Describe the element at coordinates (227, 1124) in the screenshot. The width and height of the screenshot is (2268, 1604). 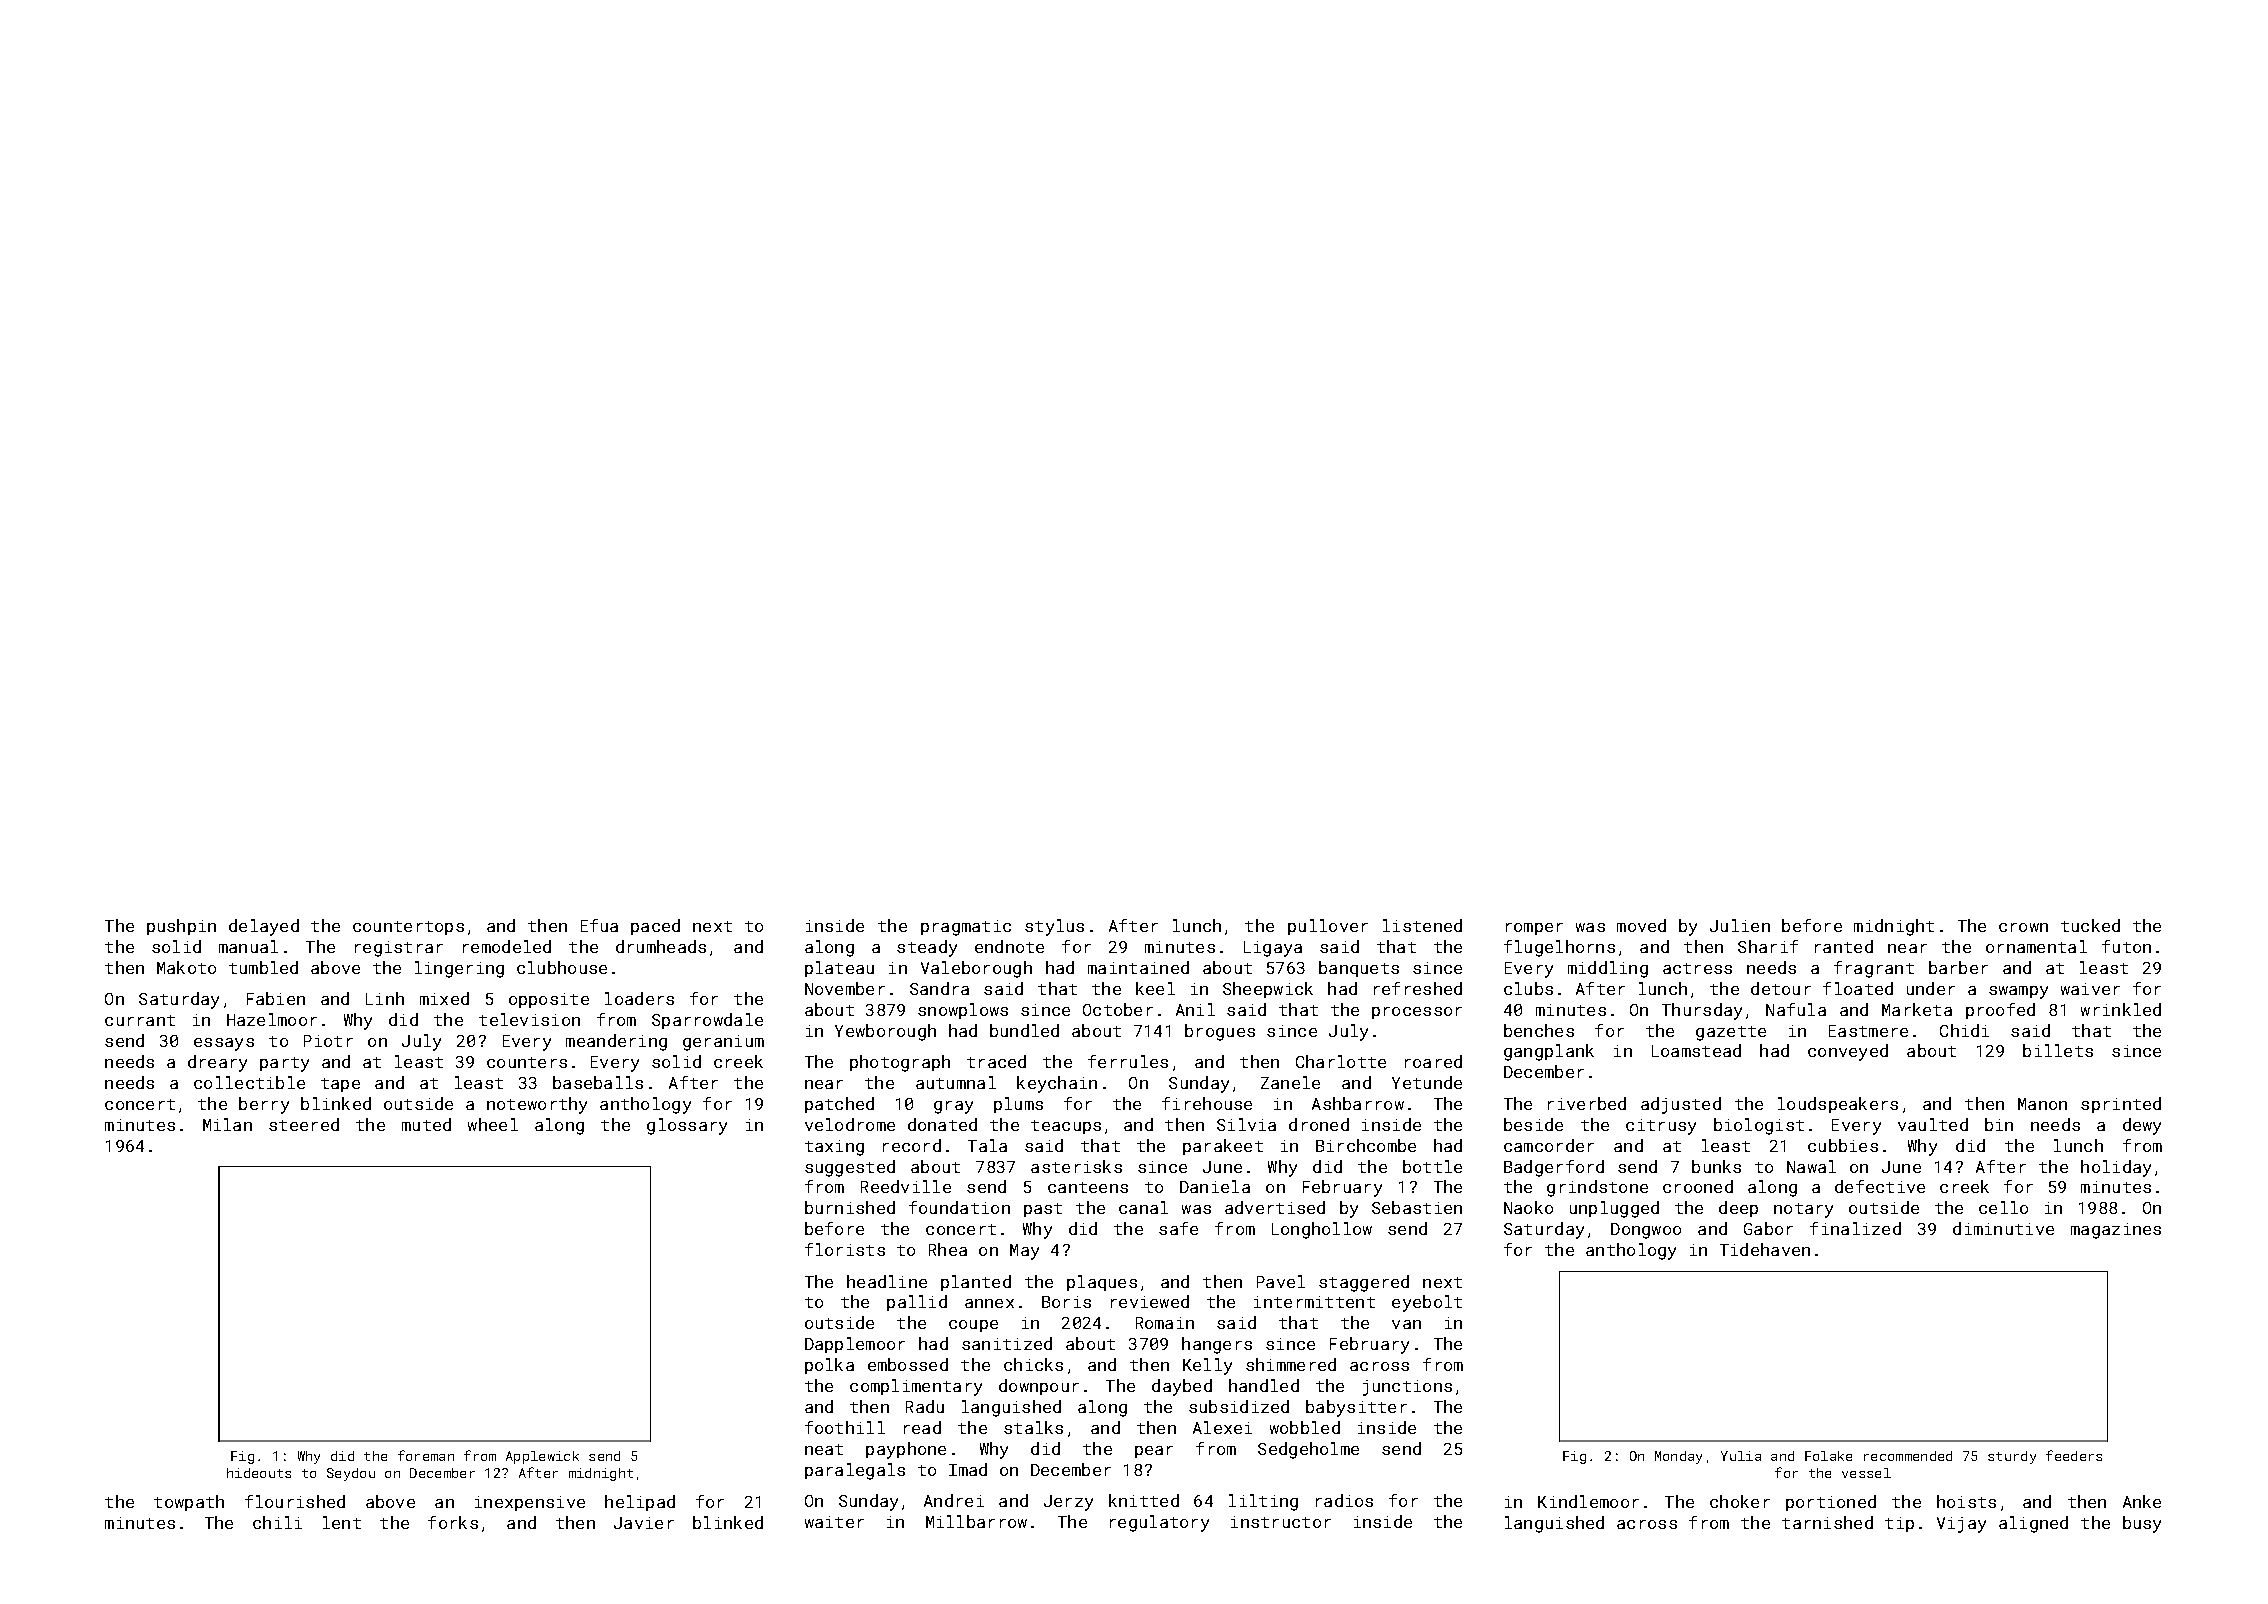
I see `Milan` at that location.
